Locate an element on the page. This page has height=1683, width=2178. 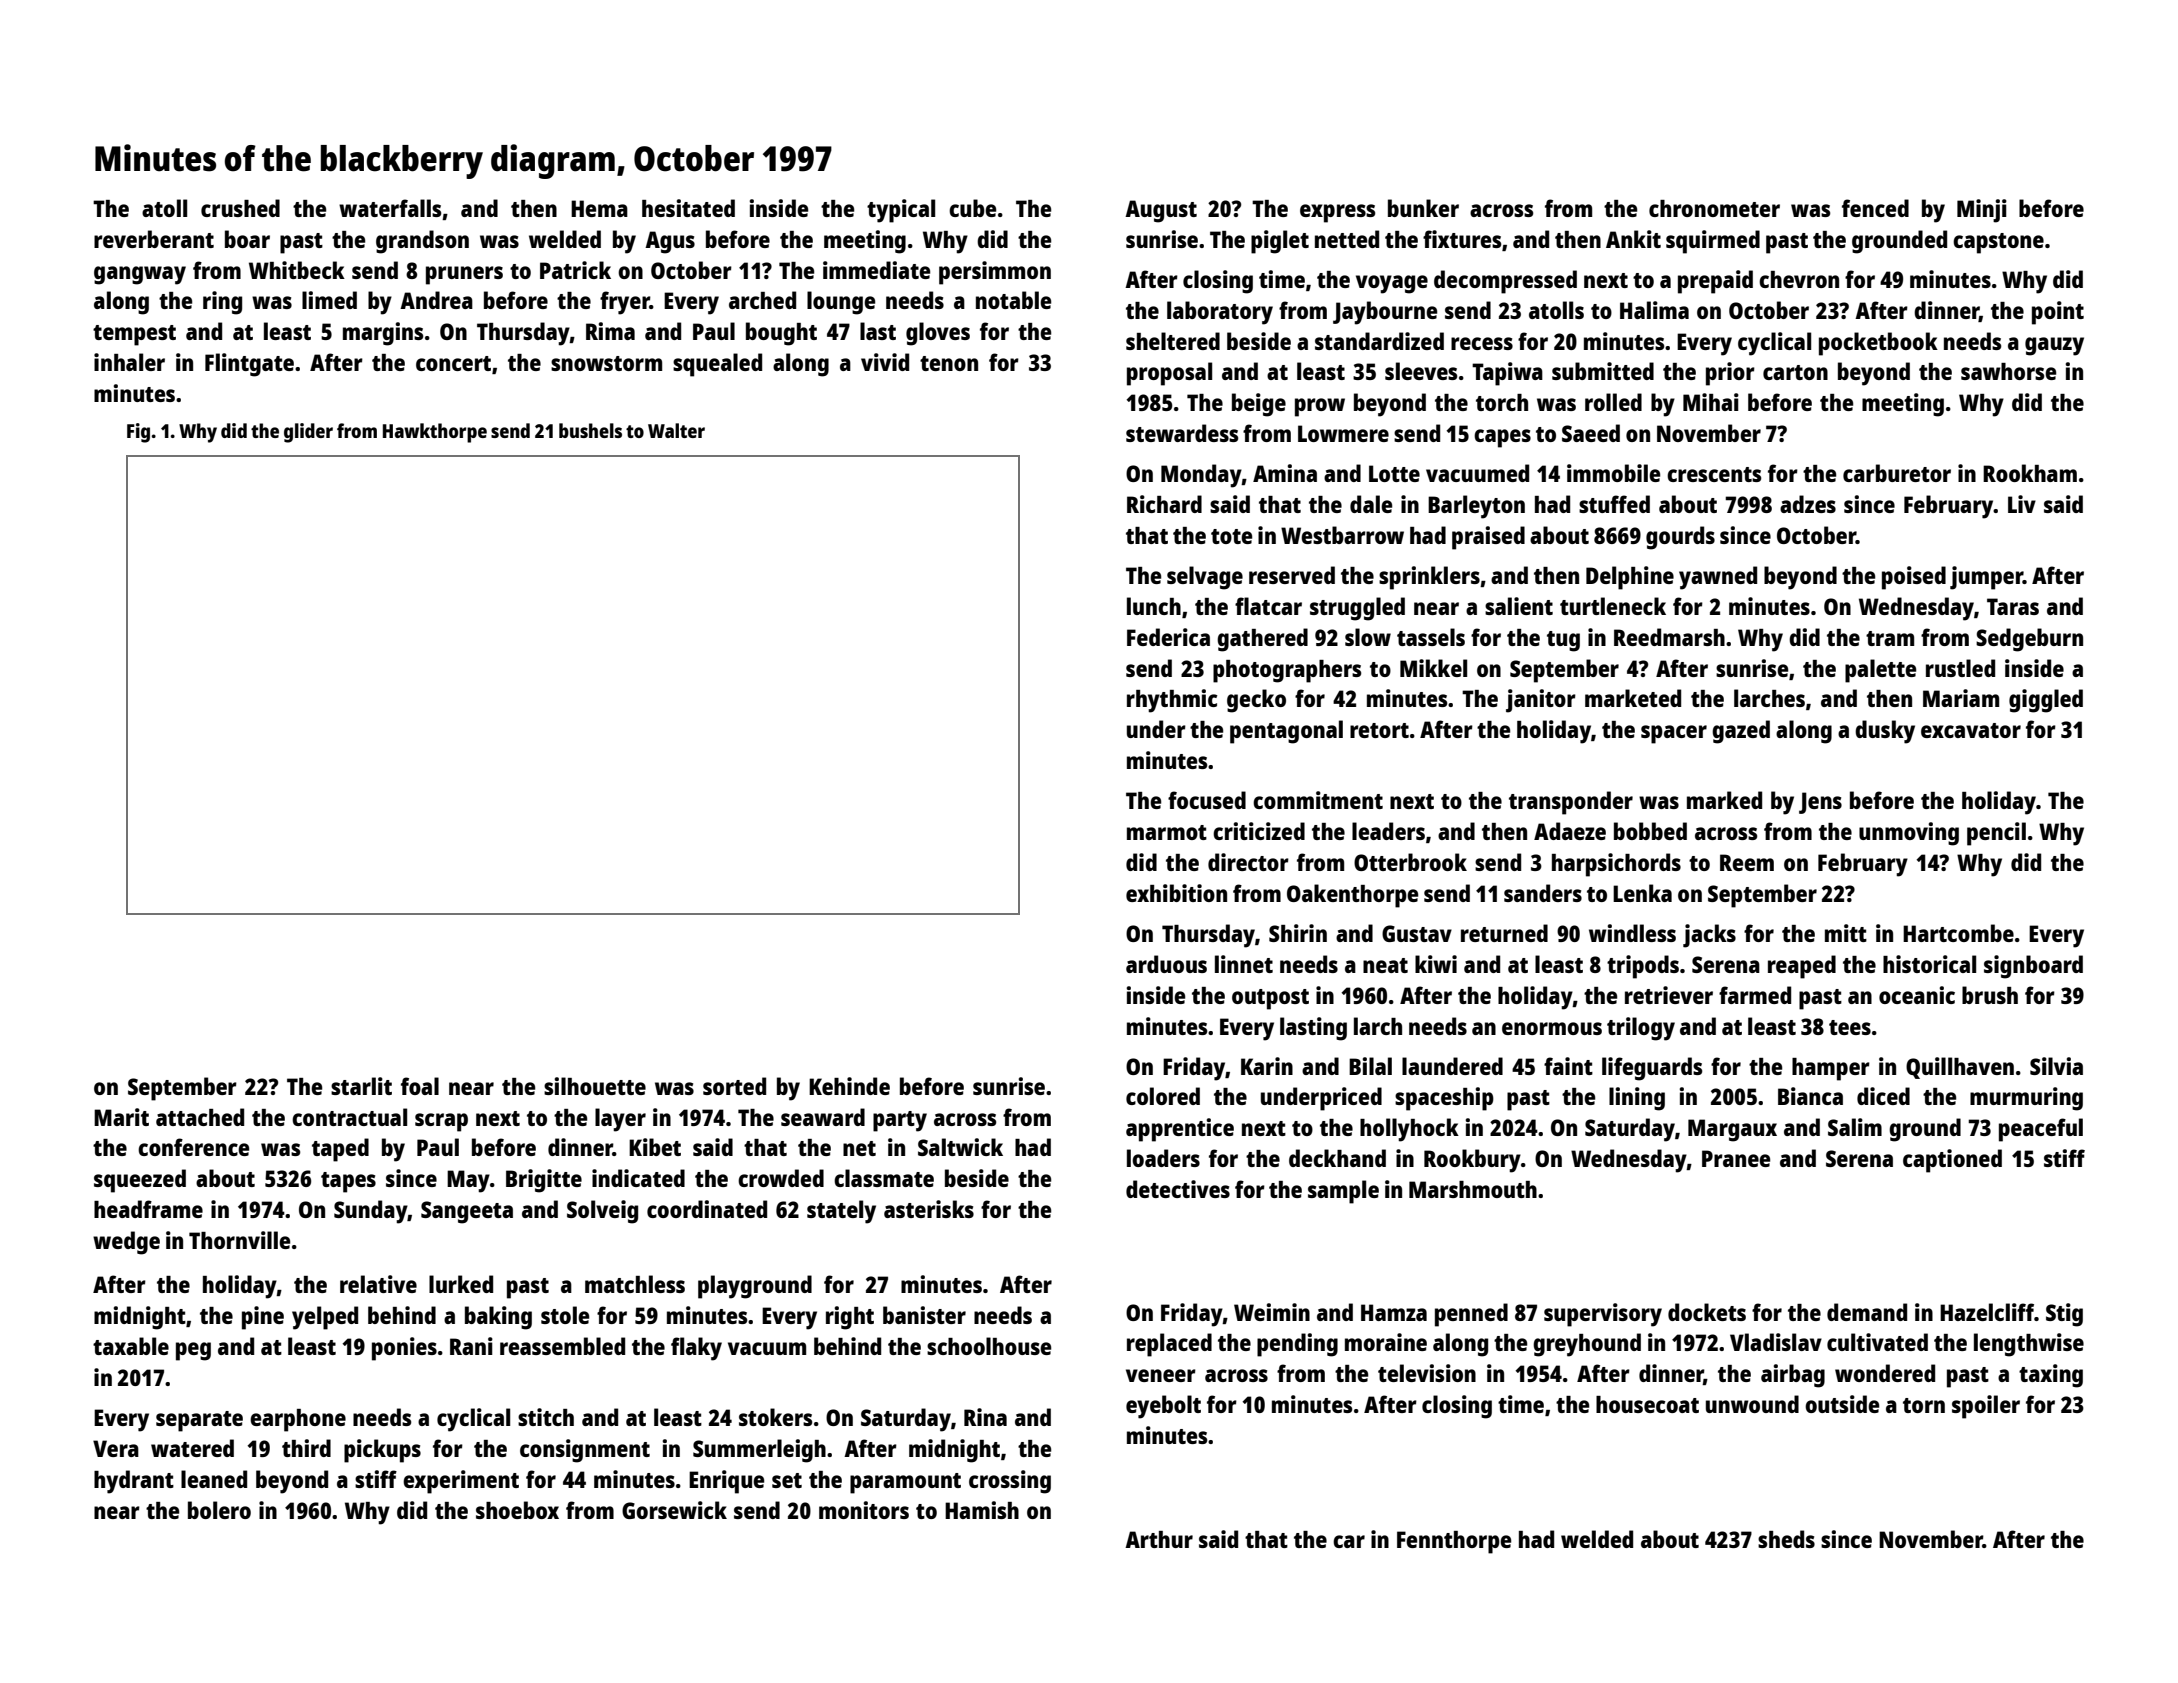
neat is located at coordinates (1385, 965).
